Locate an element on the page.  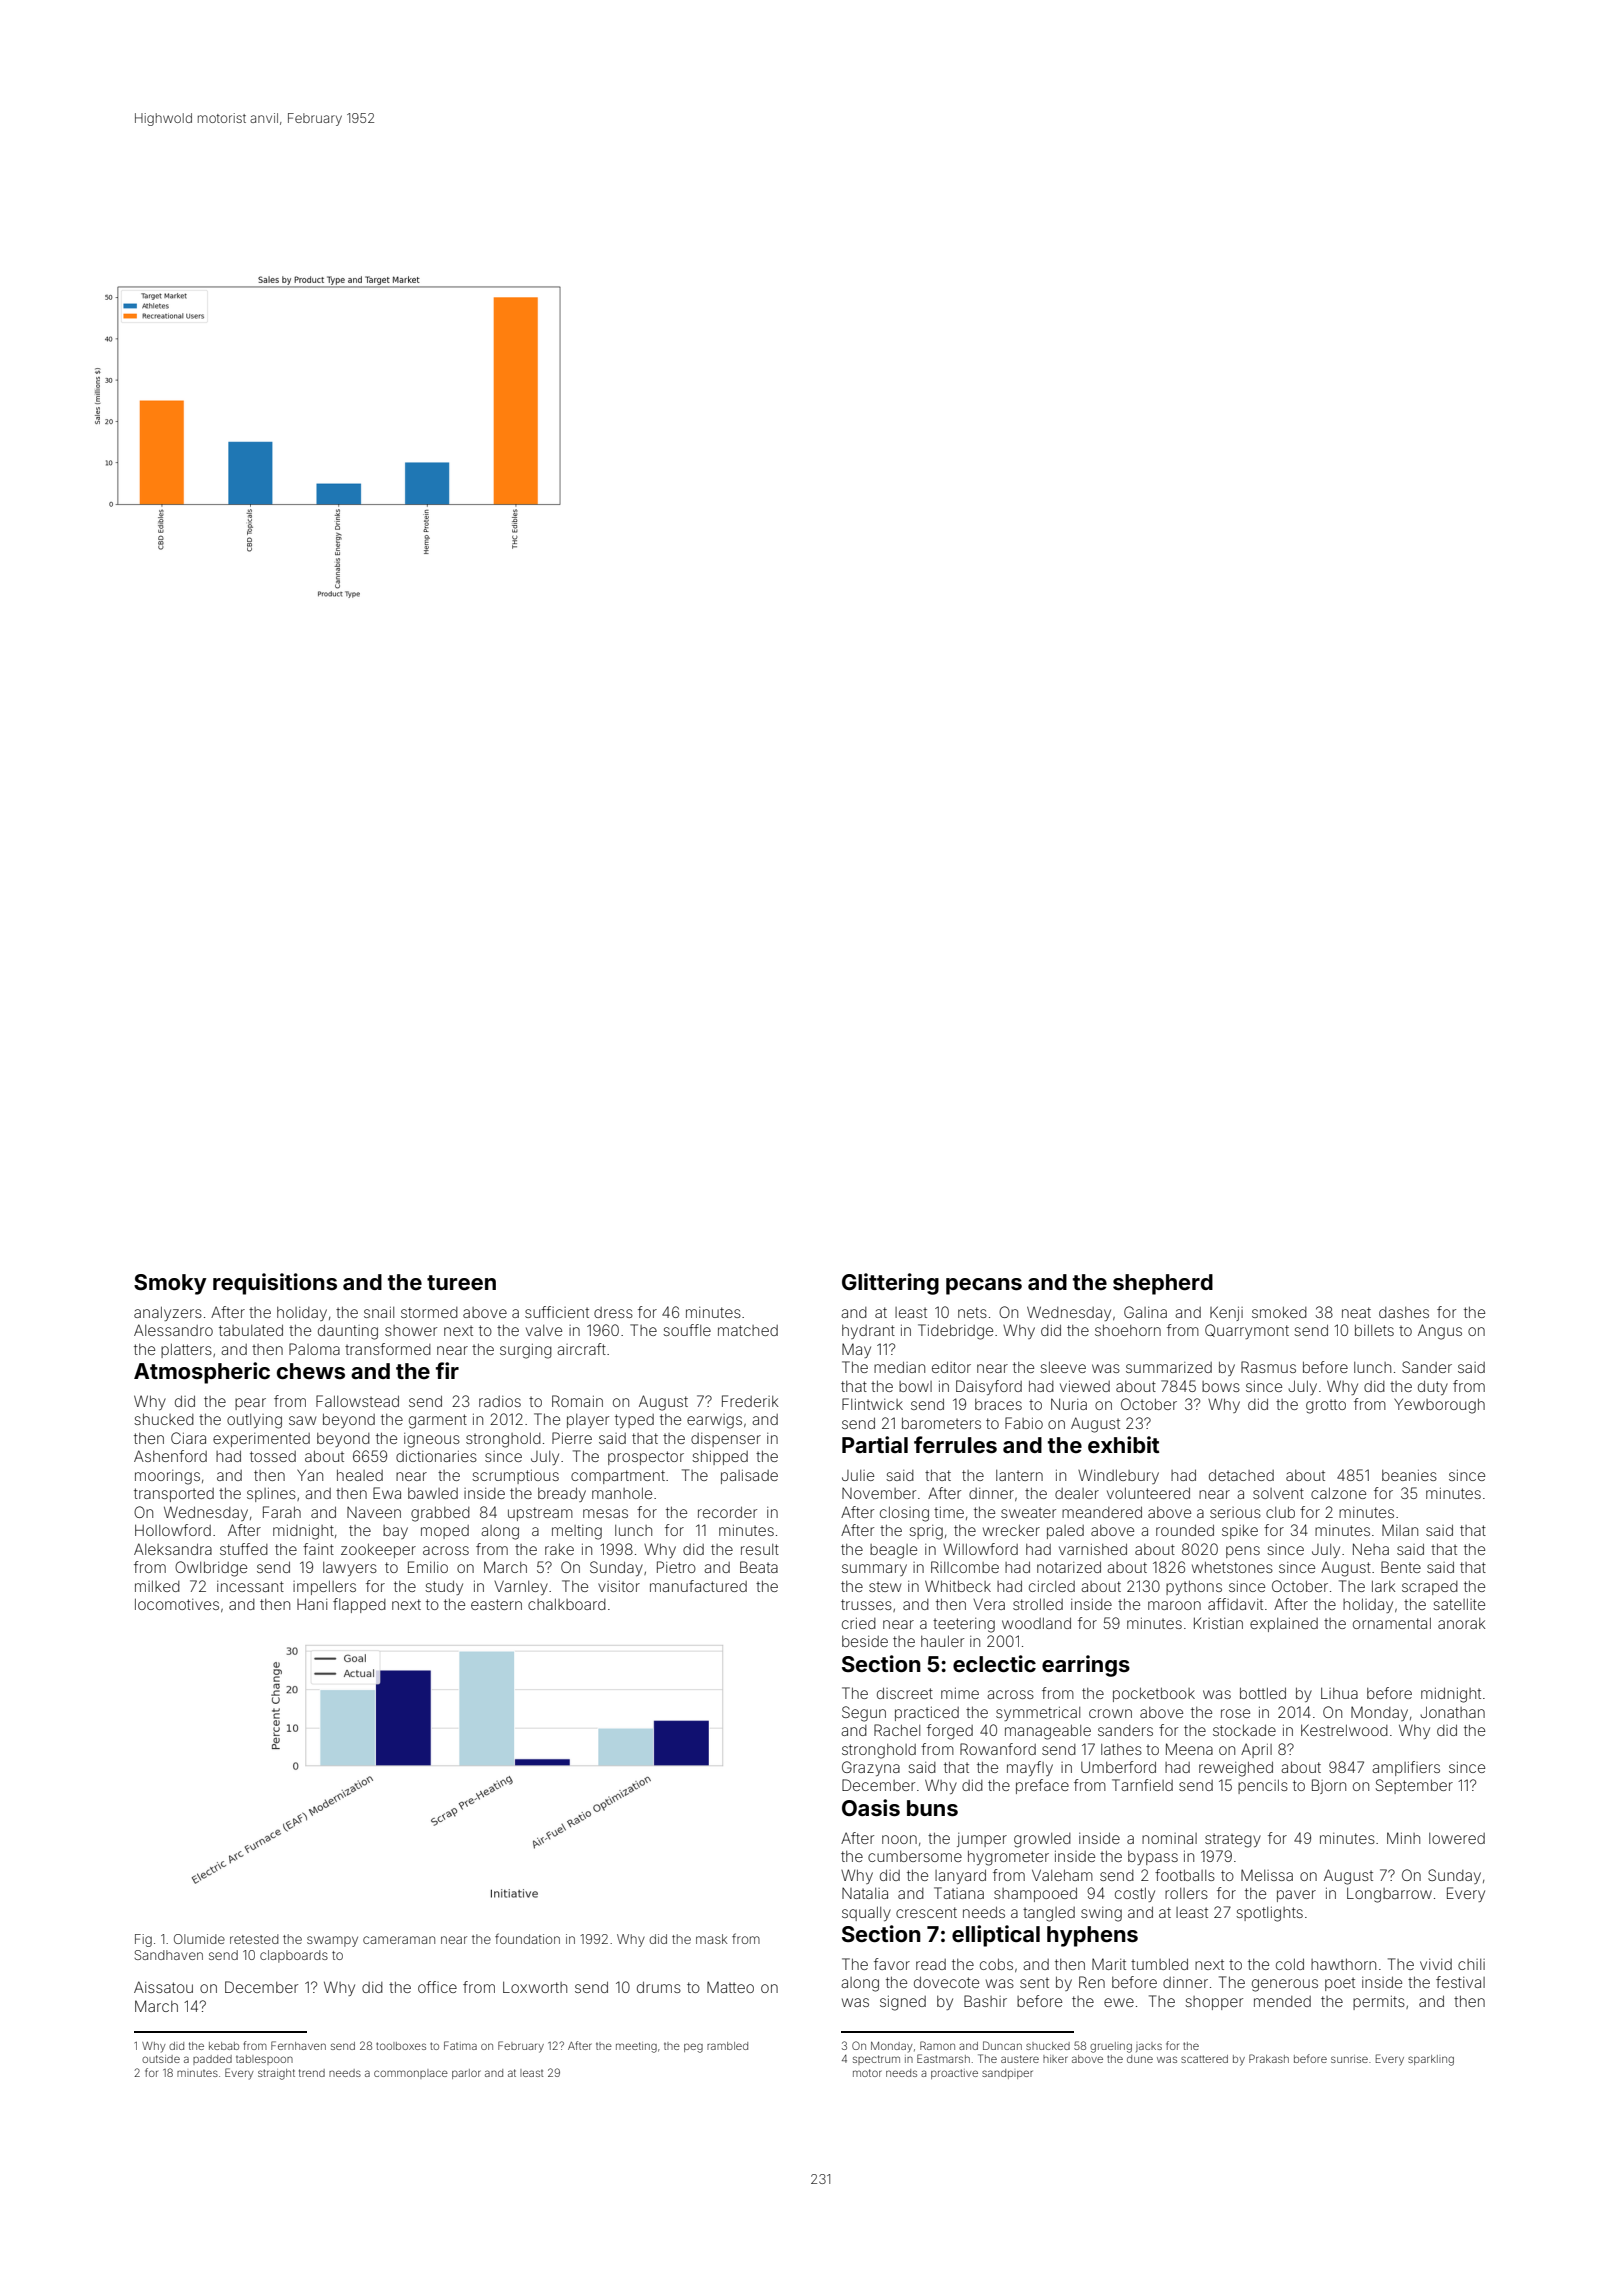
outside is located at coordinates (161, 2059).
